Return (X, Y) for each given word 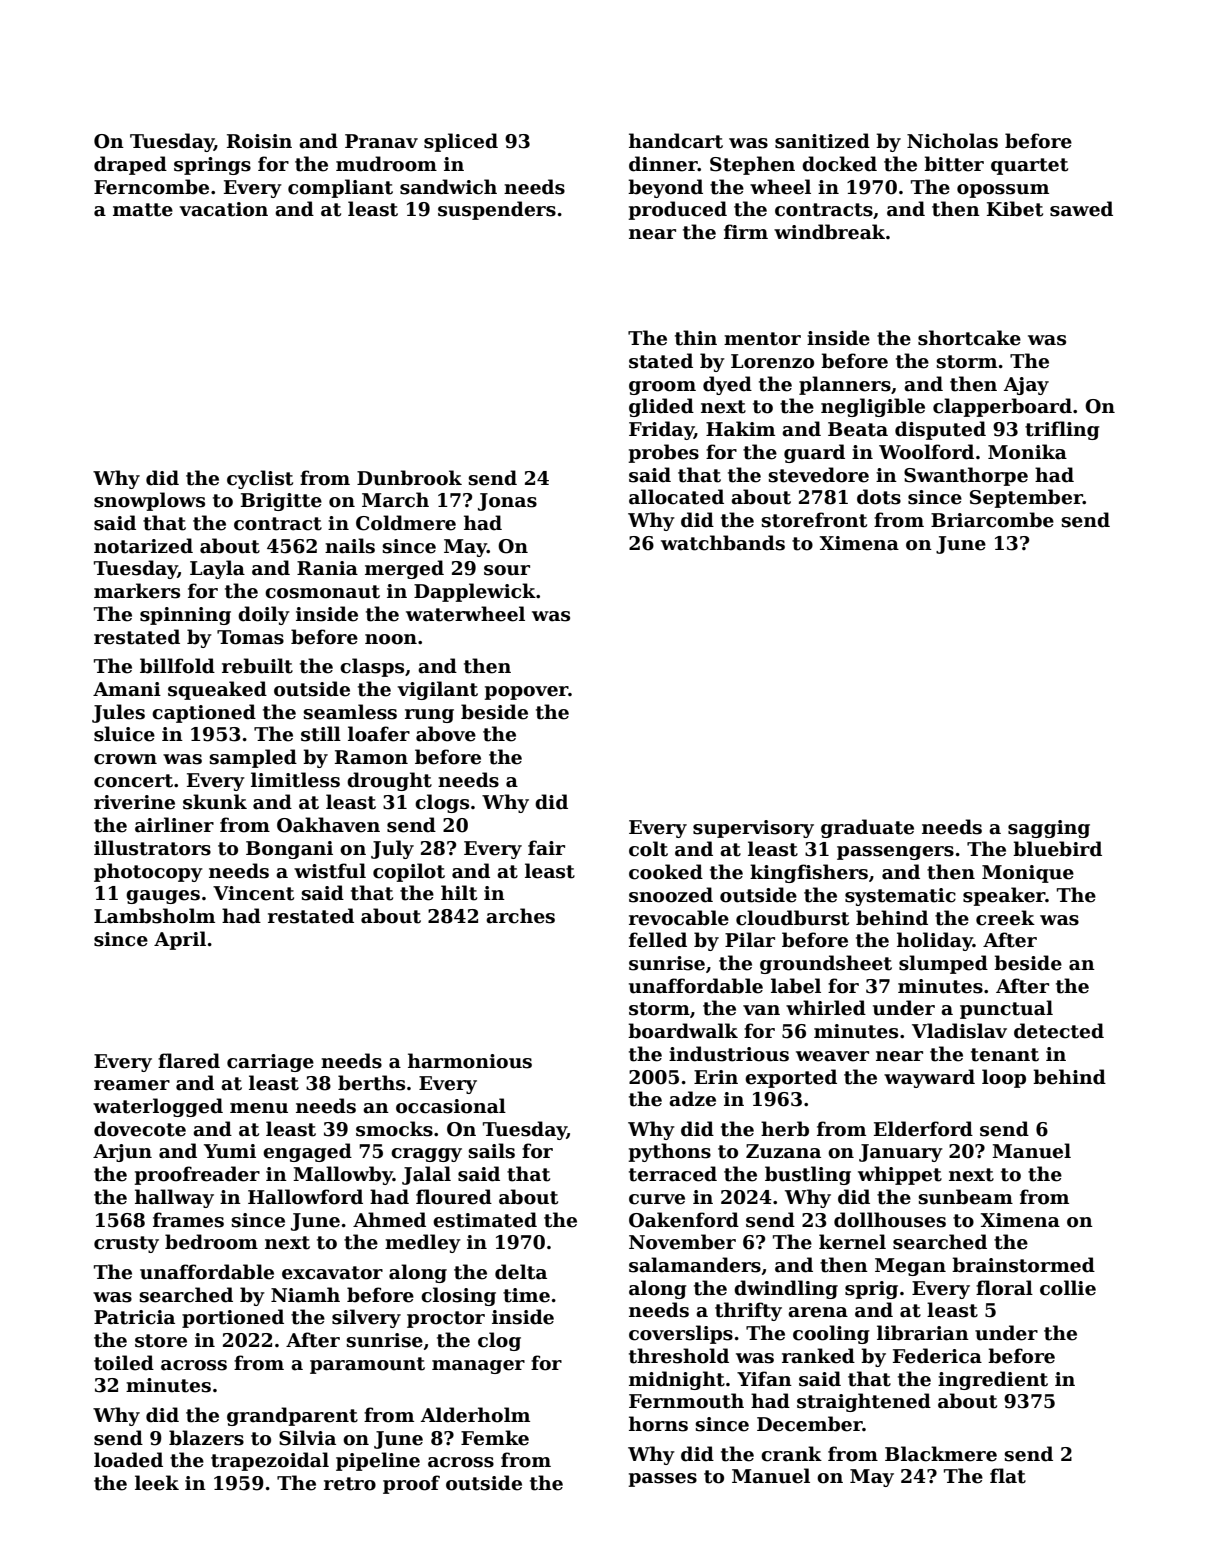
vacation (223, 209)
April (180, 940)
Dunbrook (409, 478)
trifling (1062, 430)
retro (350, 1484)
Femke (495, 1438)
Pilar (750, 940)
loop (1004, 1078)
